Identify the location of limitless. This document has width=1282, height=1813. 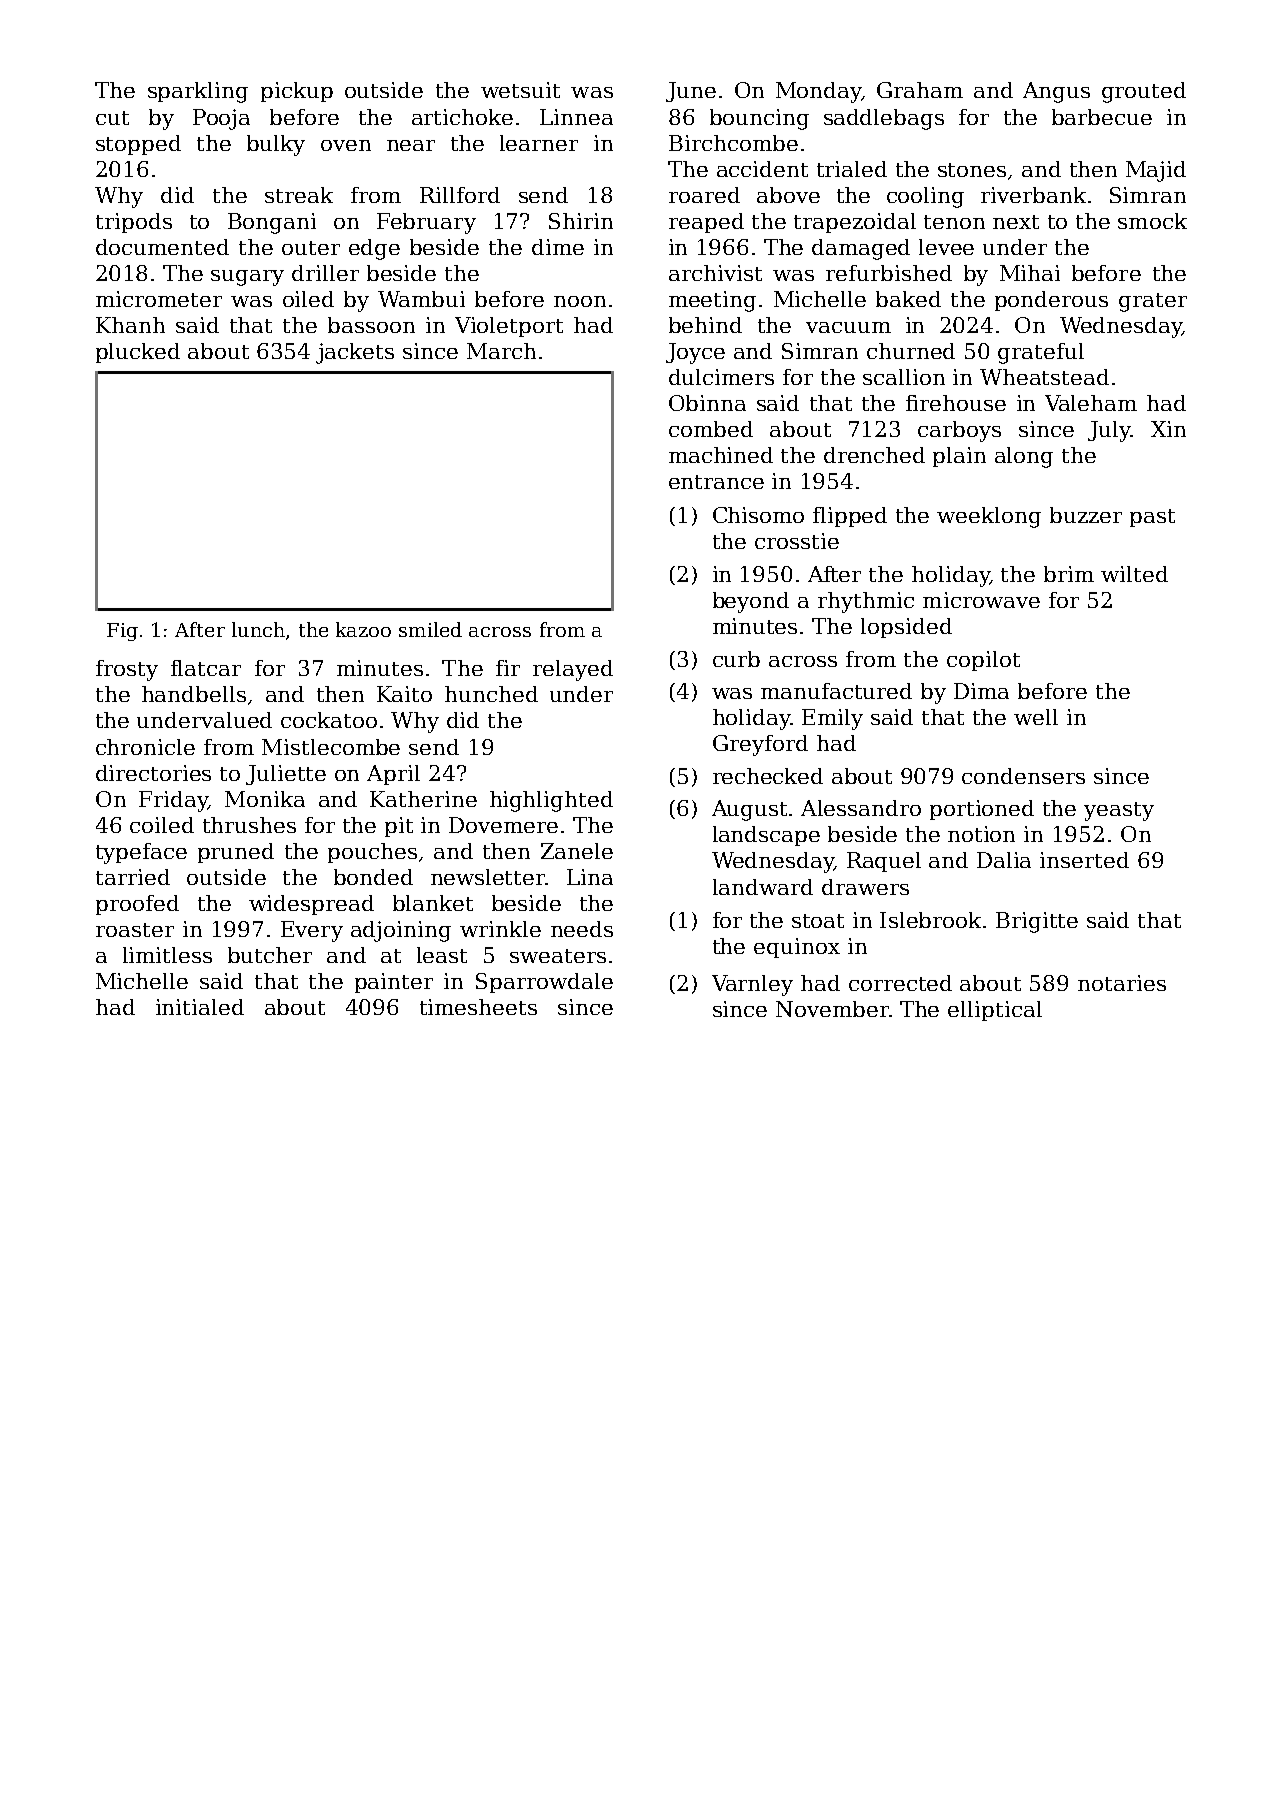
(167, 955).
